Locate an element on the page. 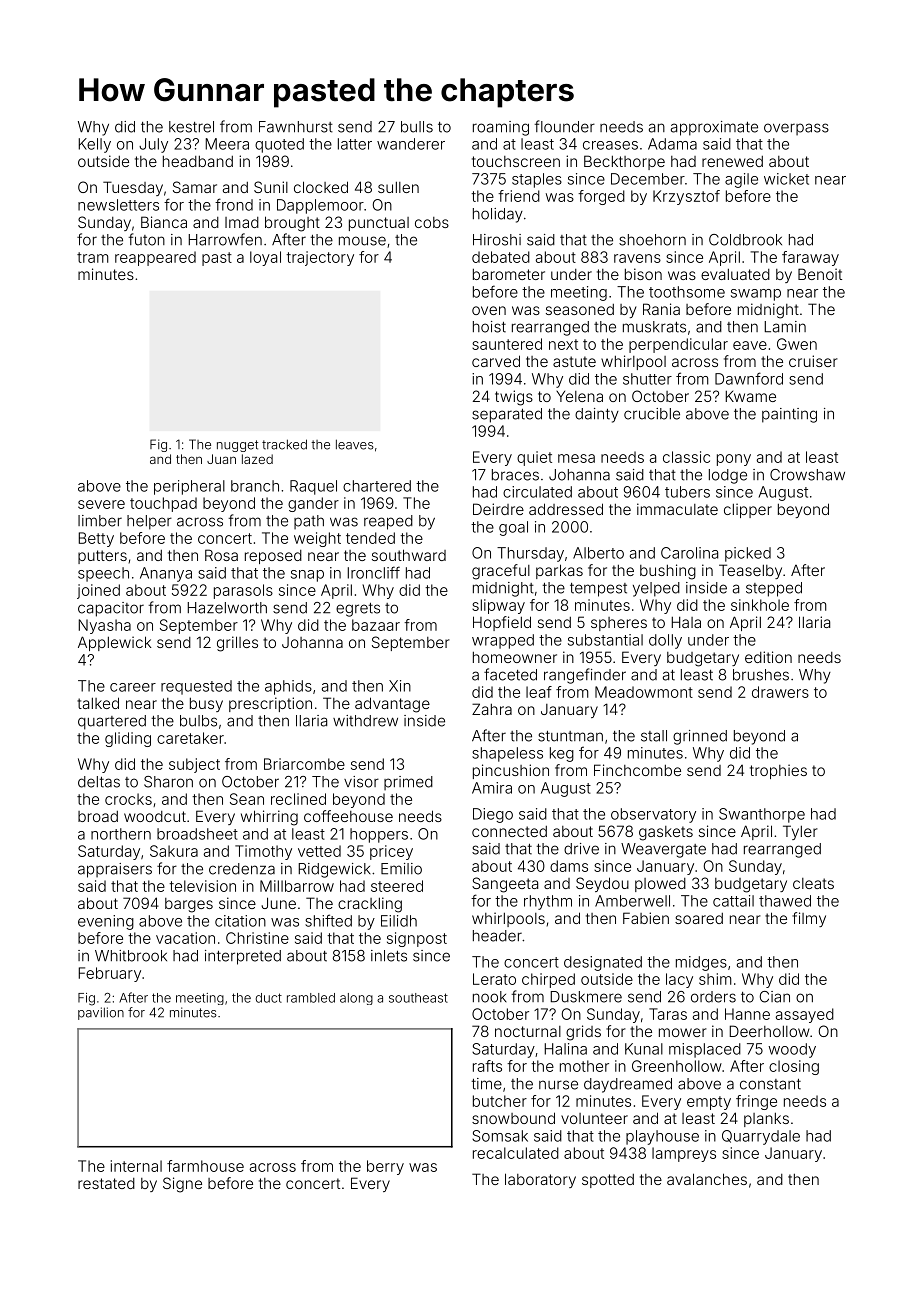 This document has height=1308, width=924. tram is located at coordinates (93, 257).
